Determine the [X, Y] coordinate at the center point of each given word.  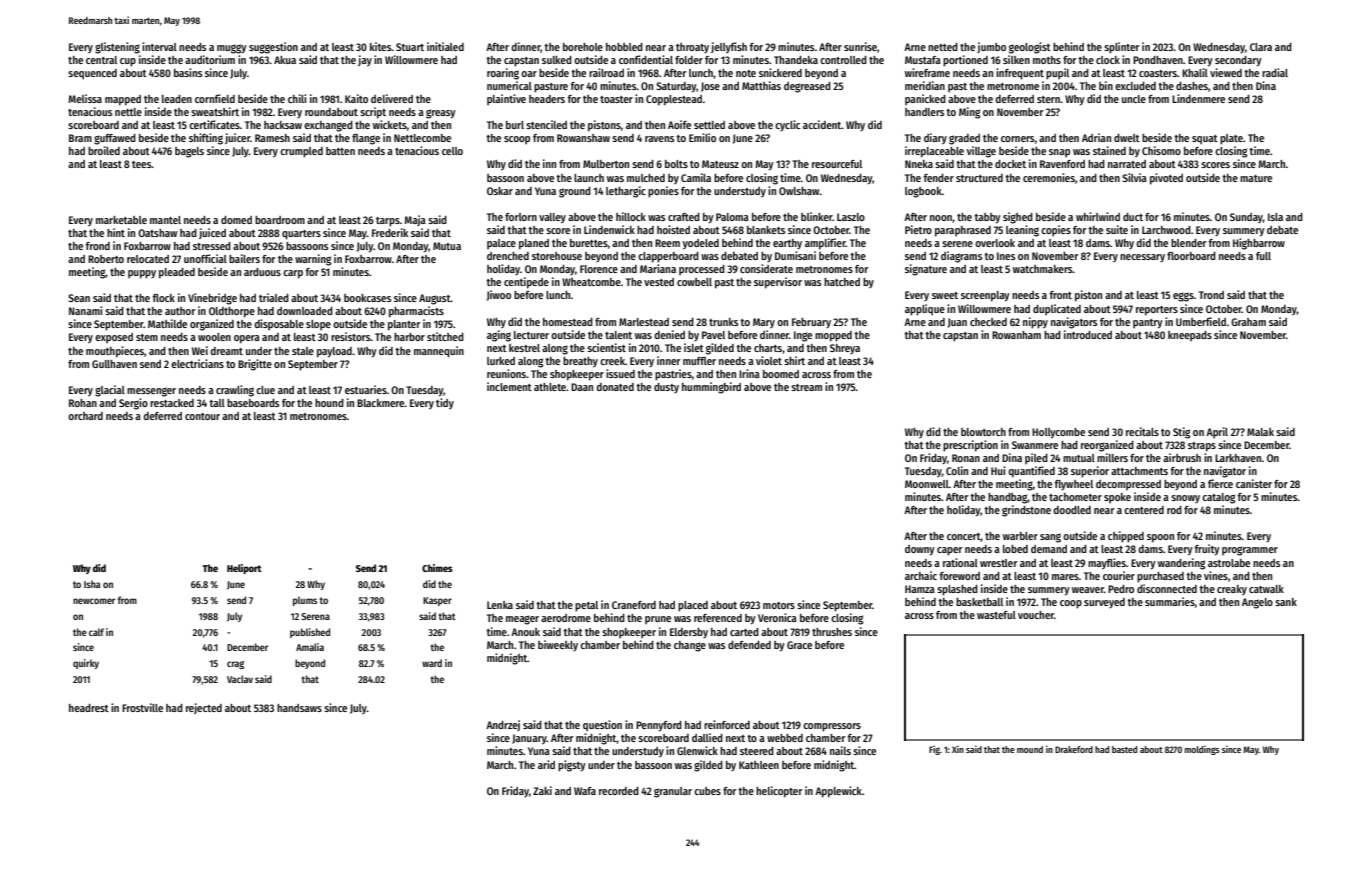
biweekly [558, 645]
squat [1205, 140]
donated [615, 387]
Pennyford [659, 726]
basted [1124, 749]
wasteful [996, 615]
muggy [232, 49]
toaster [616, 99]
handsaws [299, 708]
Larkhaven [1238, 458]
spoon [1160, 538]
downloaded [305, 311]
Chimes [437, 568]
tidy [445, 404]
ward [432, 663]
